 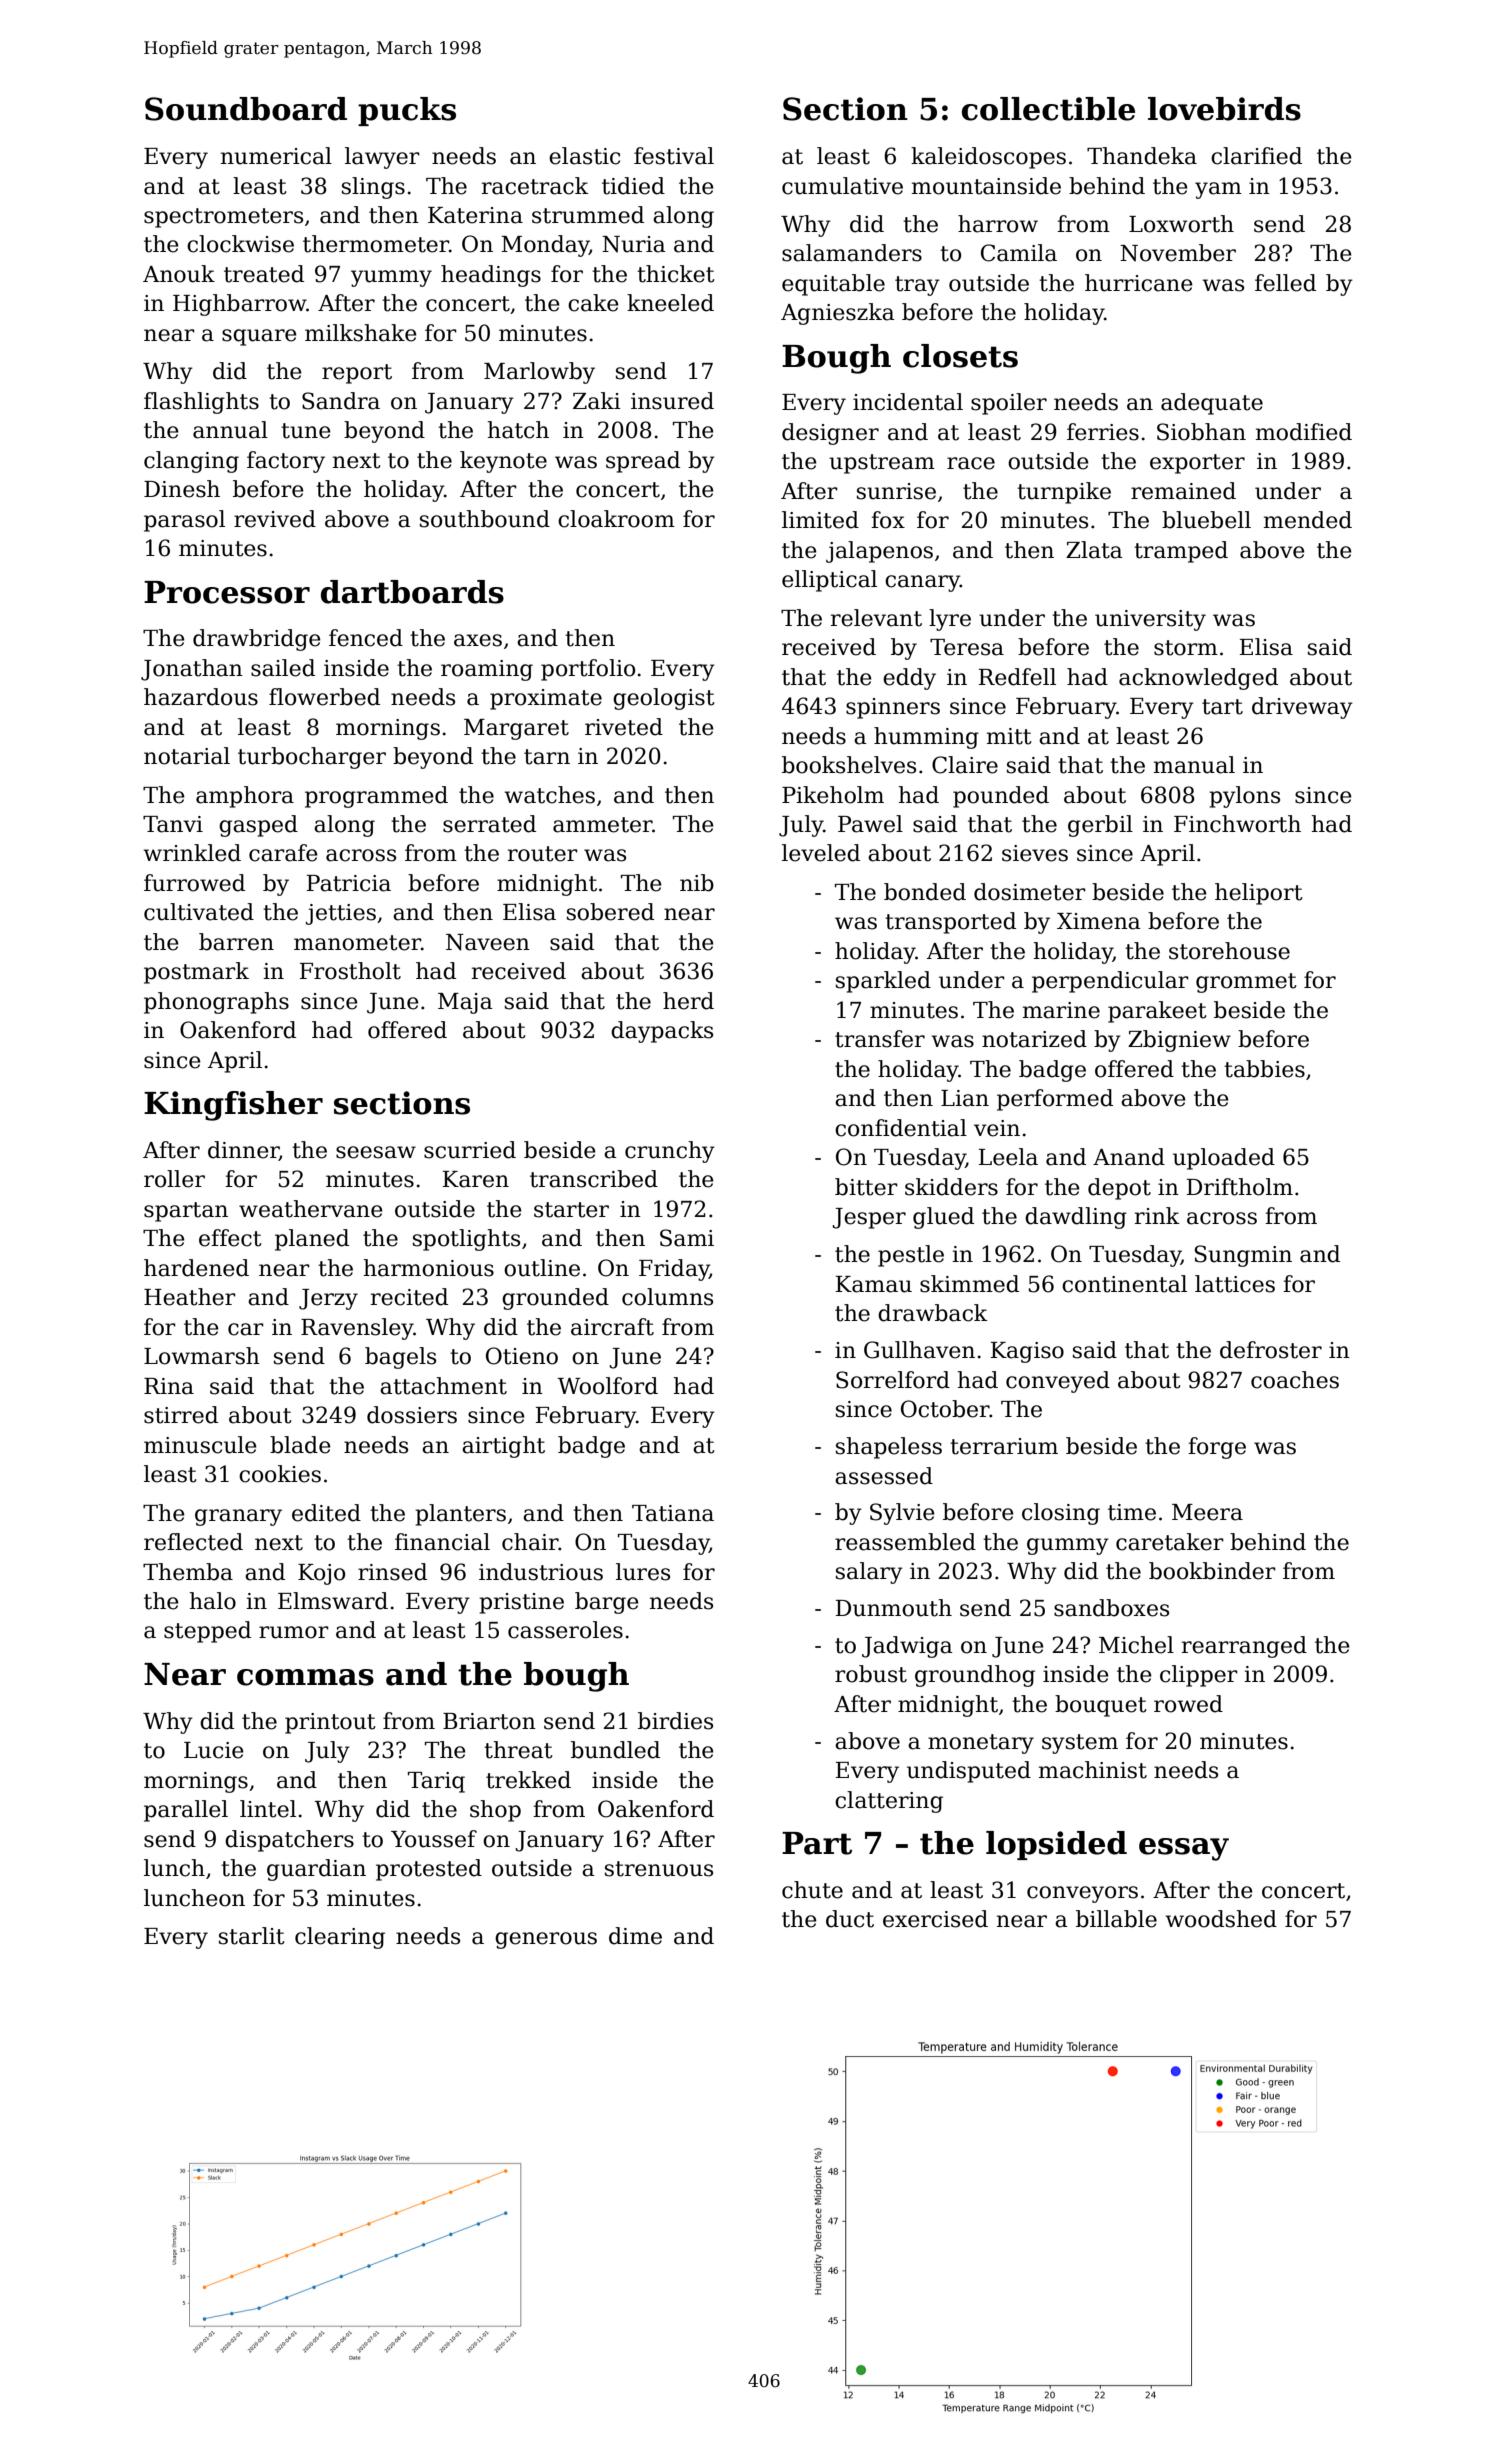 I want to click on scurried, so click(x=470, y=1150).
